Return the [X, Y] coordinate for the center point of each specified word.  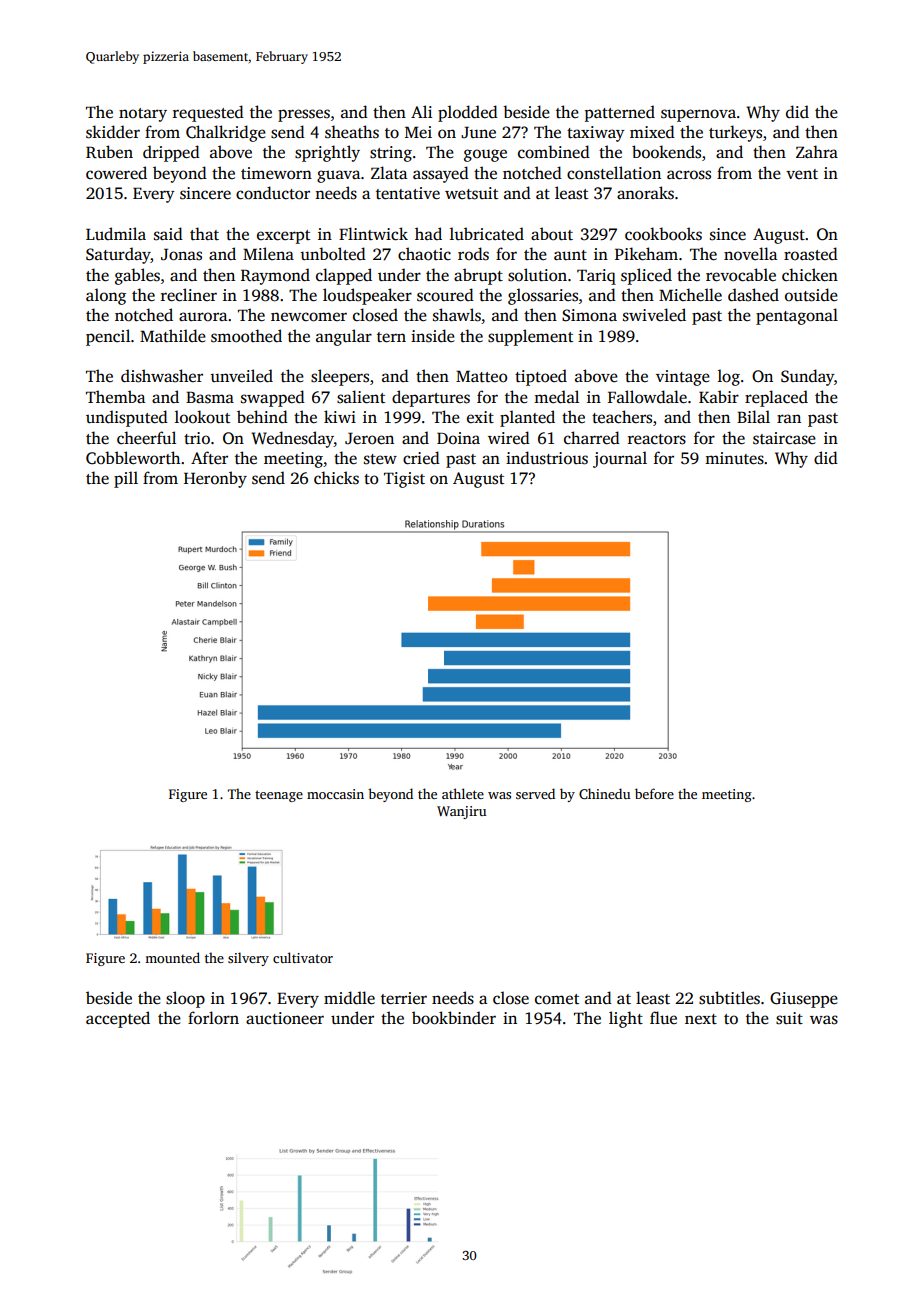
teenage [279, 796]
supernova [698, 115]
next [701, 1019]
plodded [468, 113]
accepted [118, 1019]
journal [620, 459]
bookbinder [454, 1018]
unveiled [241, 376]
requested [208, 113]
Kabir [719, 396]
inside [433, 336]
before [654, 793]
